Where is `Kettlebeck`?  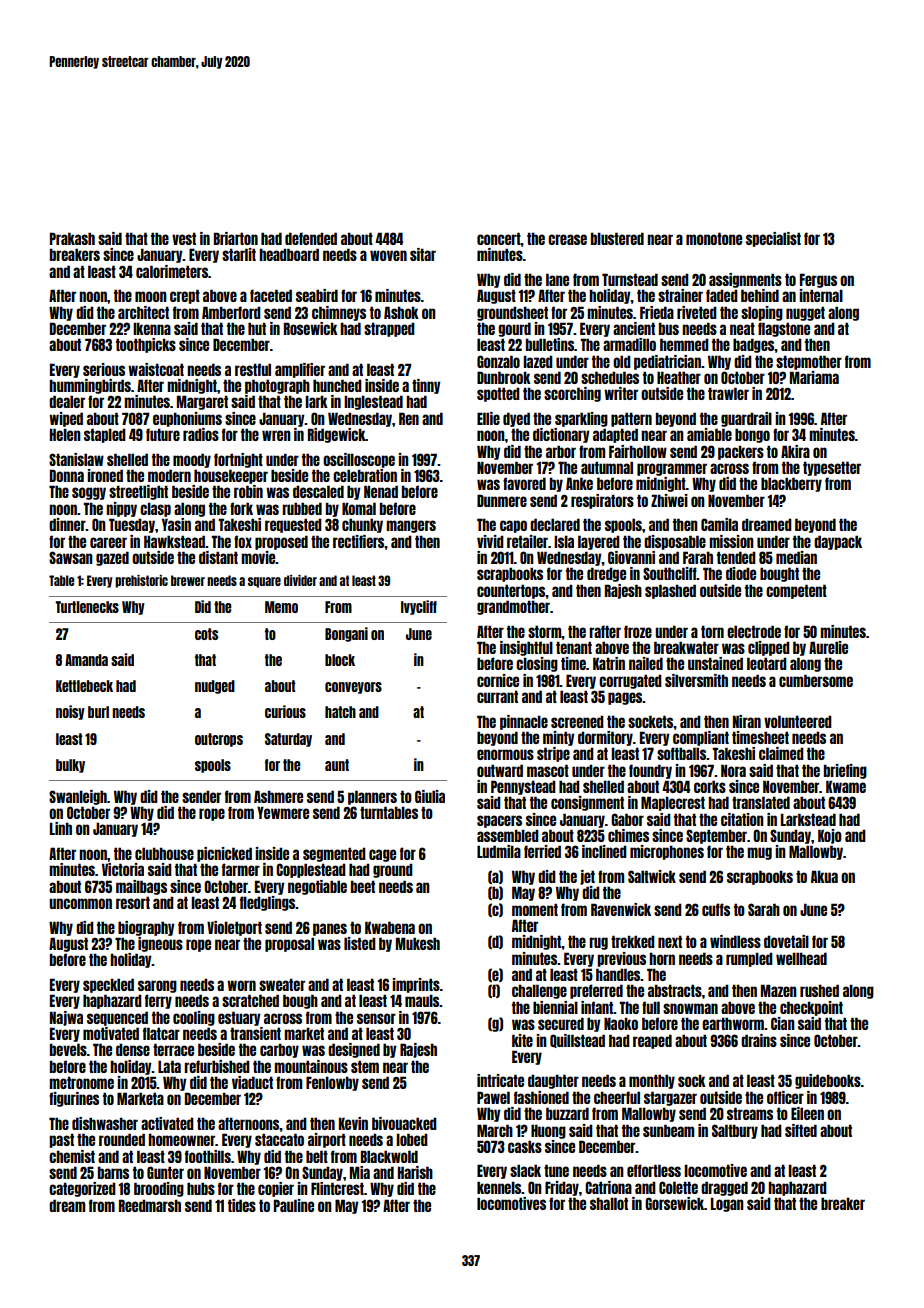 Kettlebeck is located at coordinates (84, 686).
